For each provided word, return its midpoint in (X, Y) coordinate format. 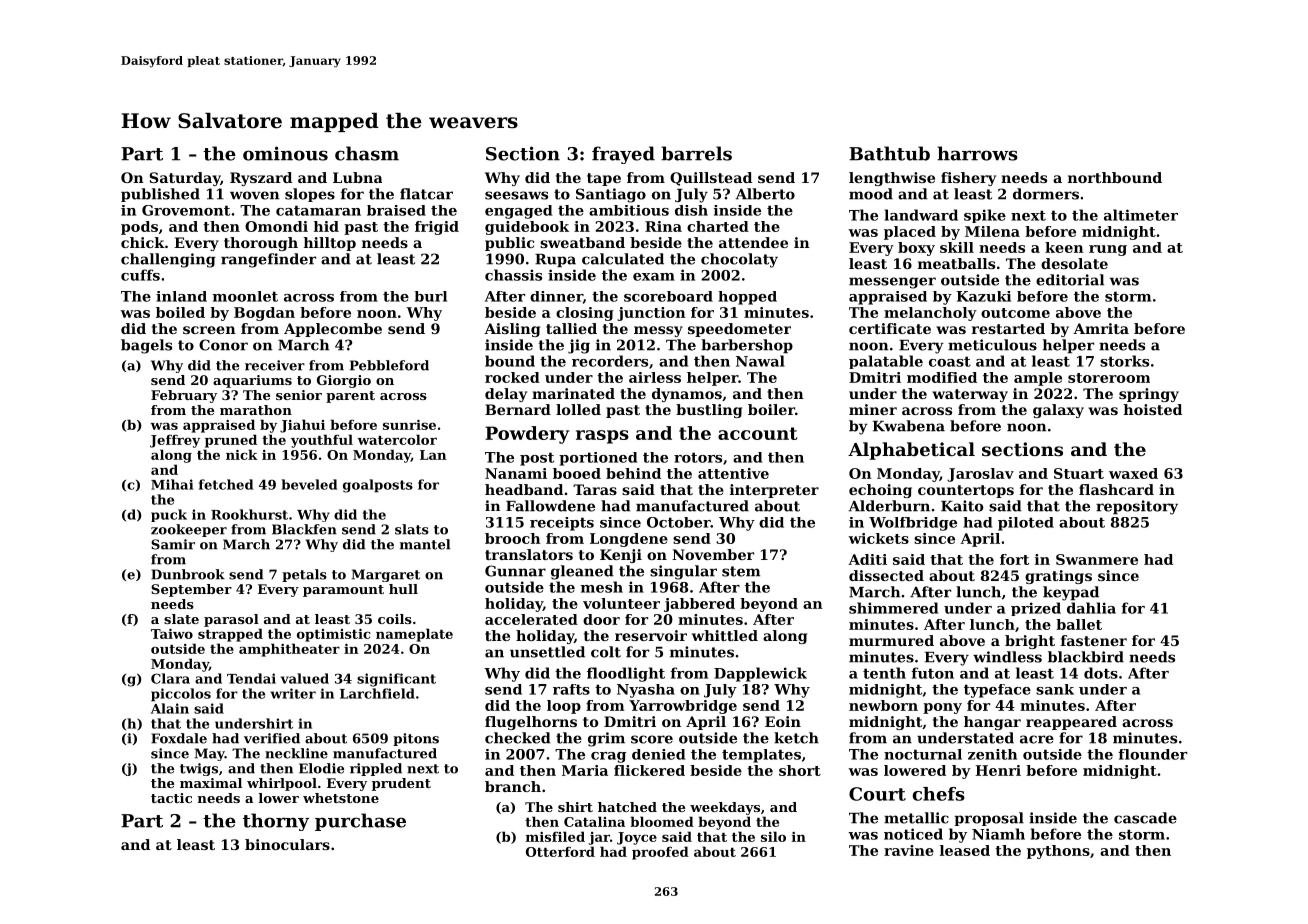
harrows (977, 153)
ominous (285, 153)
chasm (367, 153)
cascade (1145, 818)
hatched (627, 807)
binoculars (287, 844)
